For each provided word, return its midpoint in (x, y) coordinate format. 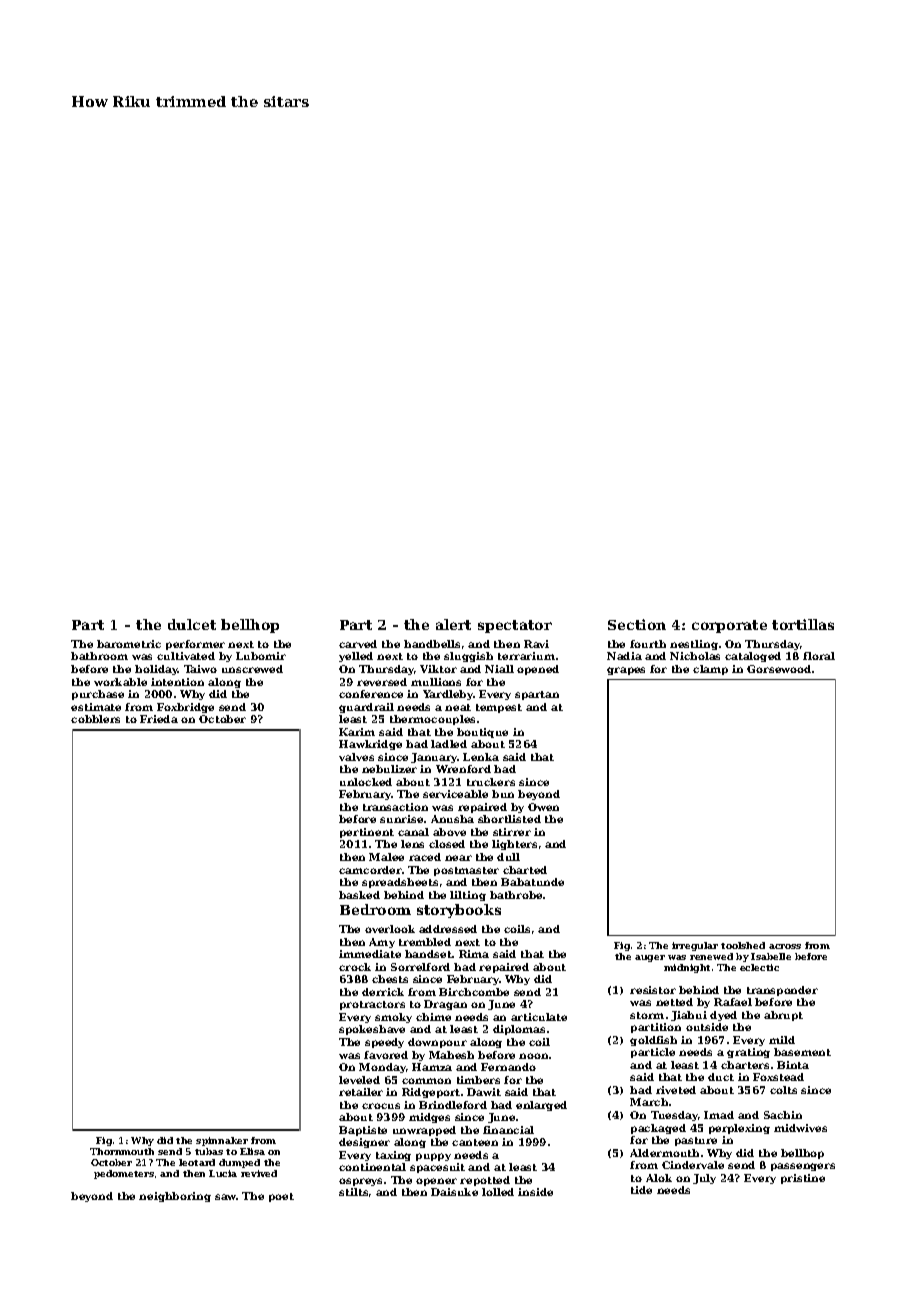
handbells (432, 644)
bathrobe (516, 895)
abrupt (783, 1016)
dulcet (192, 624)
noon (533, 1056)
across (785, 946)
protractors (372, 1005)
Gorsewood (779, 669)
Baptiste (363, 1131)
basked (359, 895)
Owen (543, 807)
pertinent (367, 833)
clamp (710, 670)
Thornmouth (122, 1151)
